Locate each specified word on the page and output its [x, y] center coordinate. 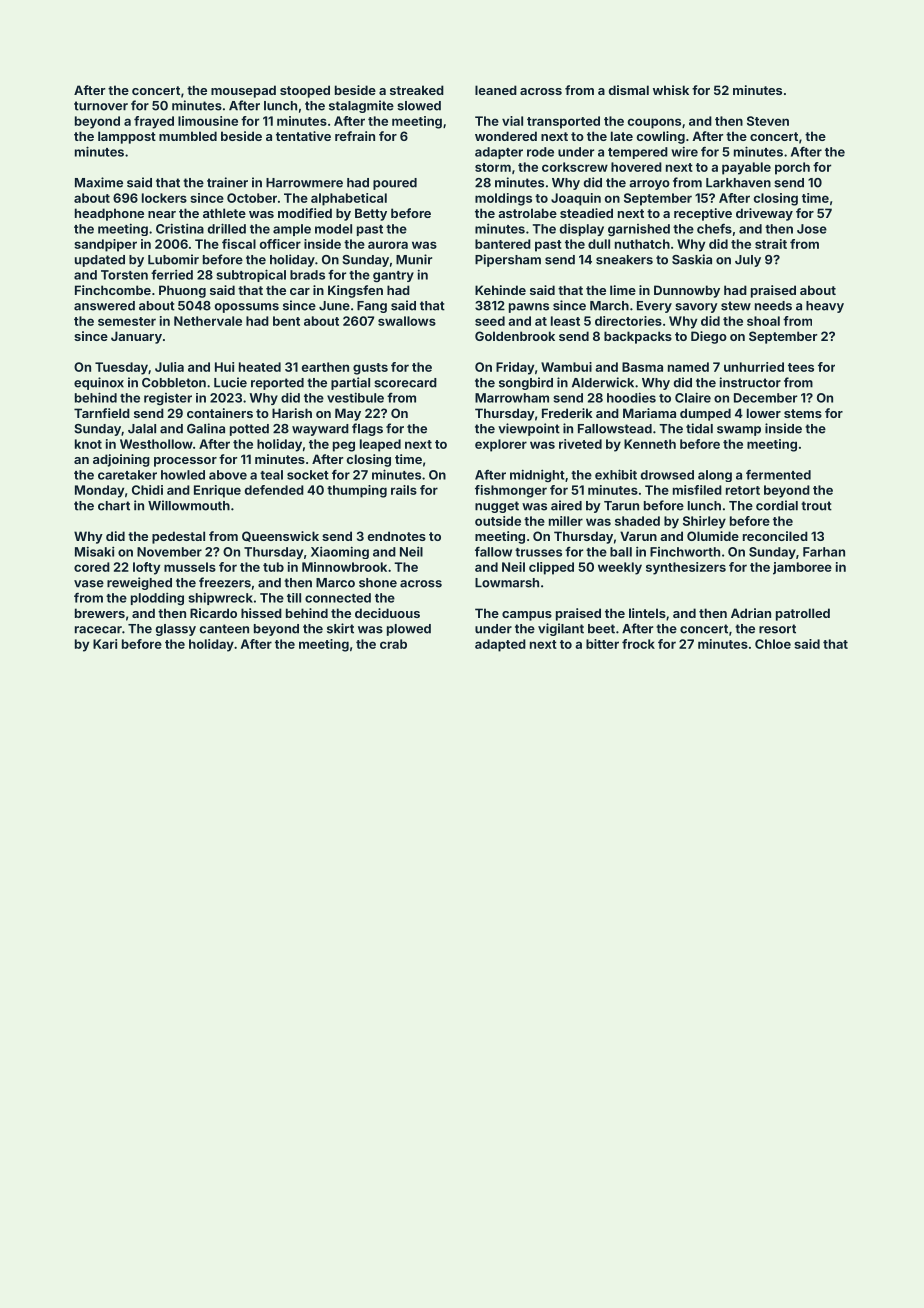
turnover [101, 106]
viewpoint [529, 429]
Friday [515, 368]
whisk [671, 90]
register [168, 399]
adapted [500, 645]
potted [249, 430]
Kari [105, 644]
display [582, 229]
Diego [709, 337]
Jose [812, 229]
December [765, 398]
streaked [417, 90]
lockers [164, 198]
